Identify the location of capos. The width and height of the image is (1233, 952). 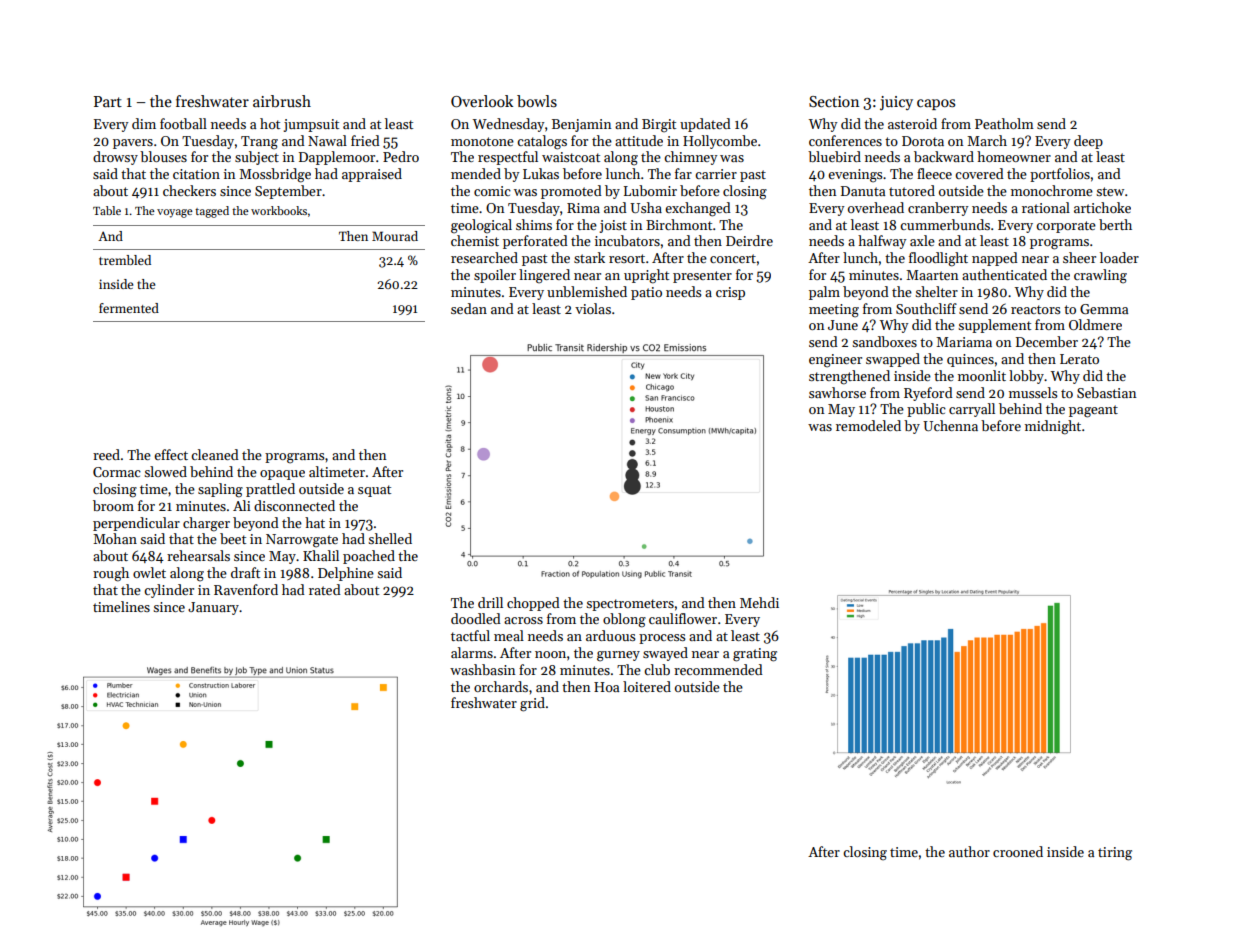
(936, 104).
